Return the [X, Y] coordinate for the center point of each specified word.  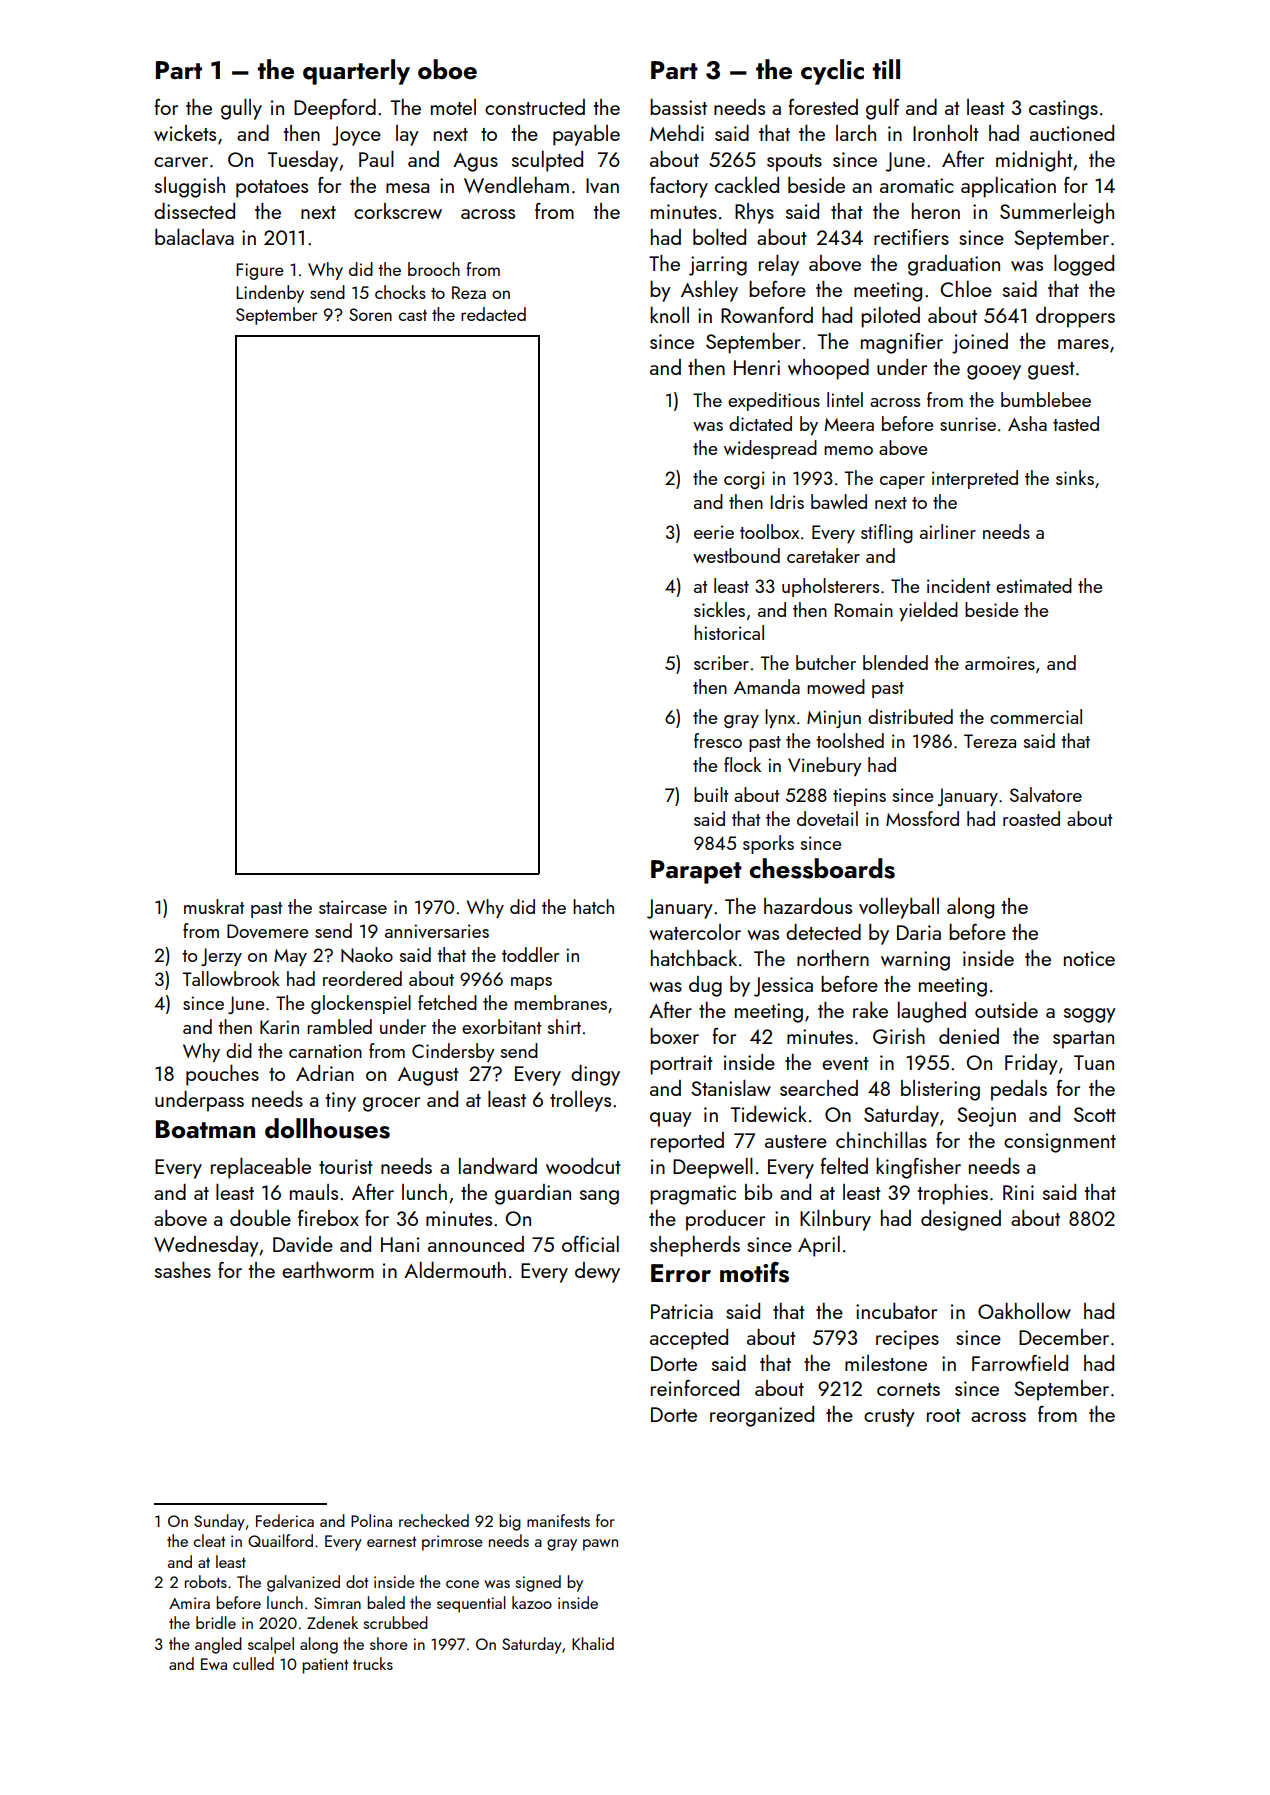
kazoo [532, 1602]
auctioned [1072, 133]
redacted [493, 314]
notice [1089, 958]
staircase [353, 907]
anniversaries [437, 931]
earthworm [328, 1270]
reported [687, 1142]
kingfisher [918, 1168]
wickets [185, 133]
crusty [889, 1418]
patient [325, 1666]
